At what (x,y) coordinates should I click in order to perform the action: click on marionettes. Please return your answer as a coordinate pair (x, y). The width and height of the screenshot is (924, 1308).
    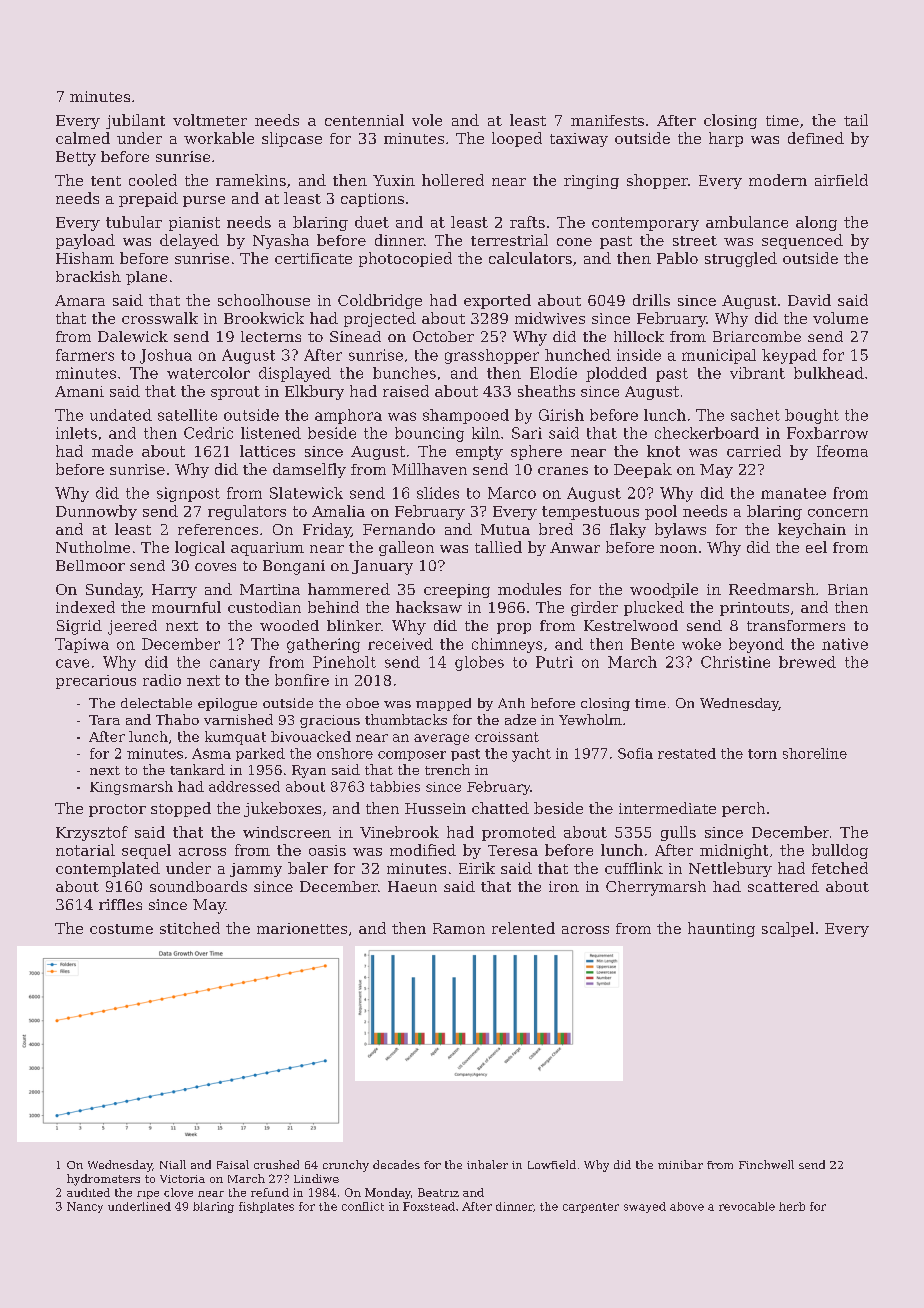
    Looking at the image, I should click on (302, 928).
